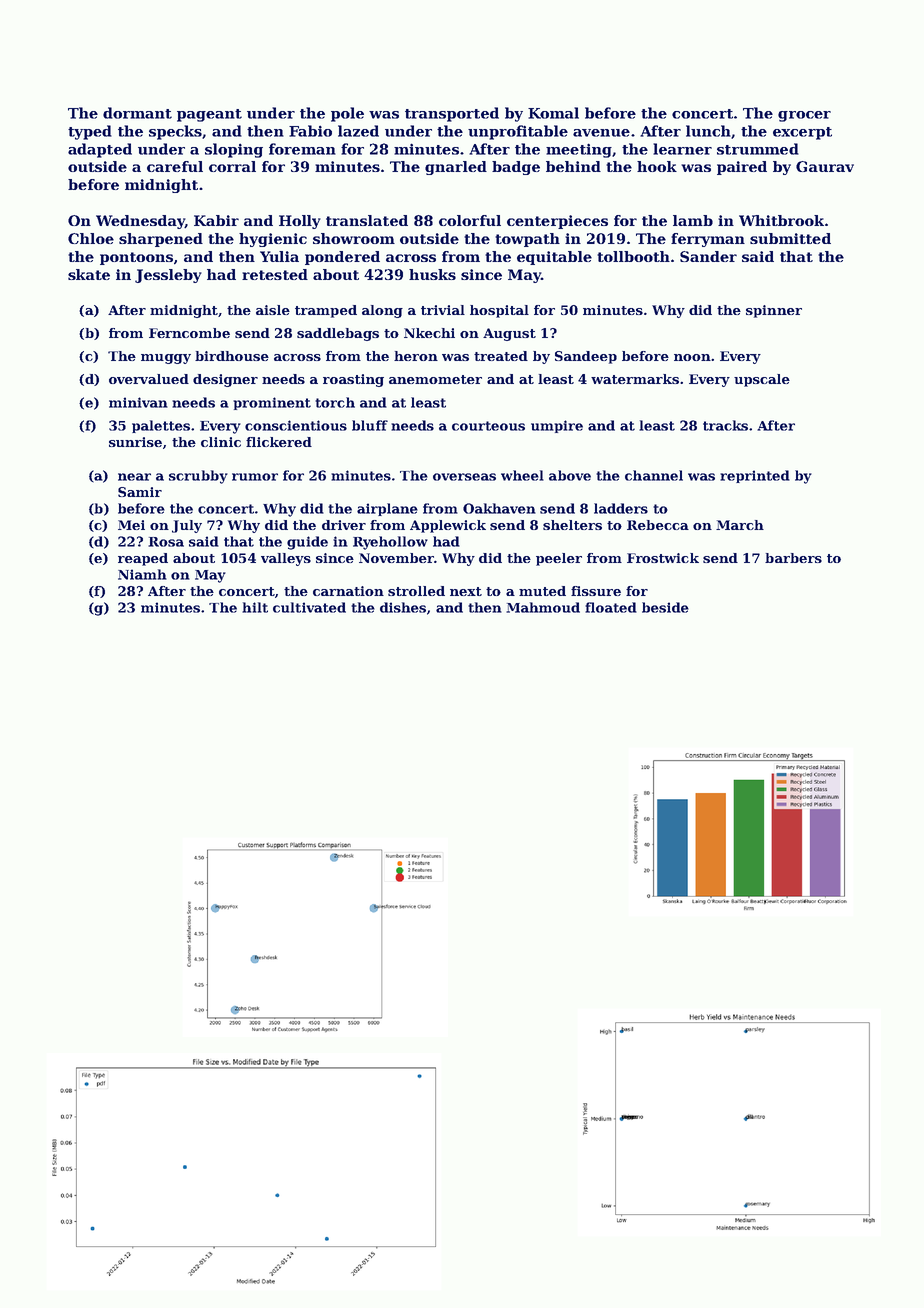 The height and width of the screenshot is (1308, 924). What do you see at coordinates (209, 115) in the screenshot?
I see `pageant` at bounding box center [209, 115].
